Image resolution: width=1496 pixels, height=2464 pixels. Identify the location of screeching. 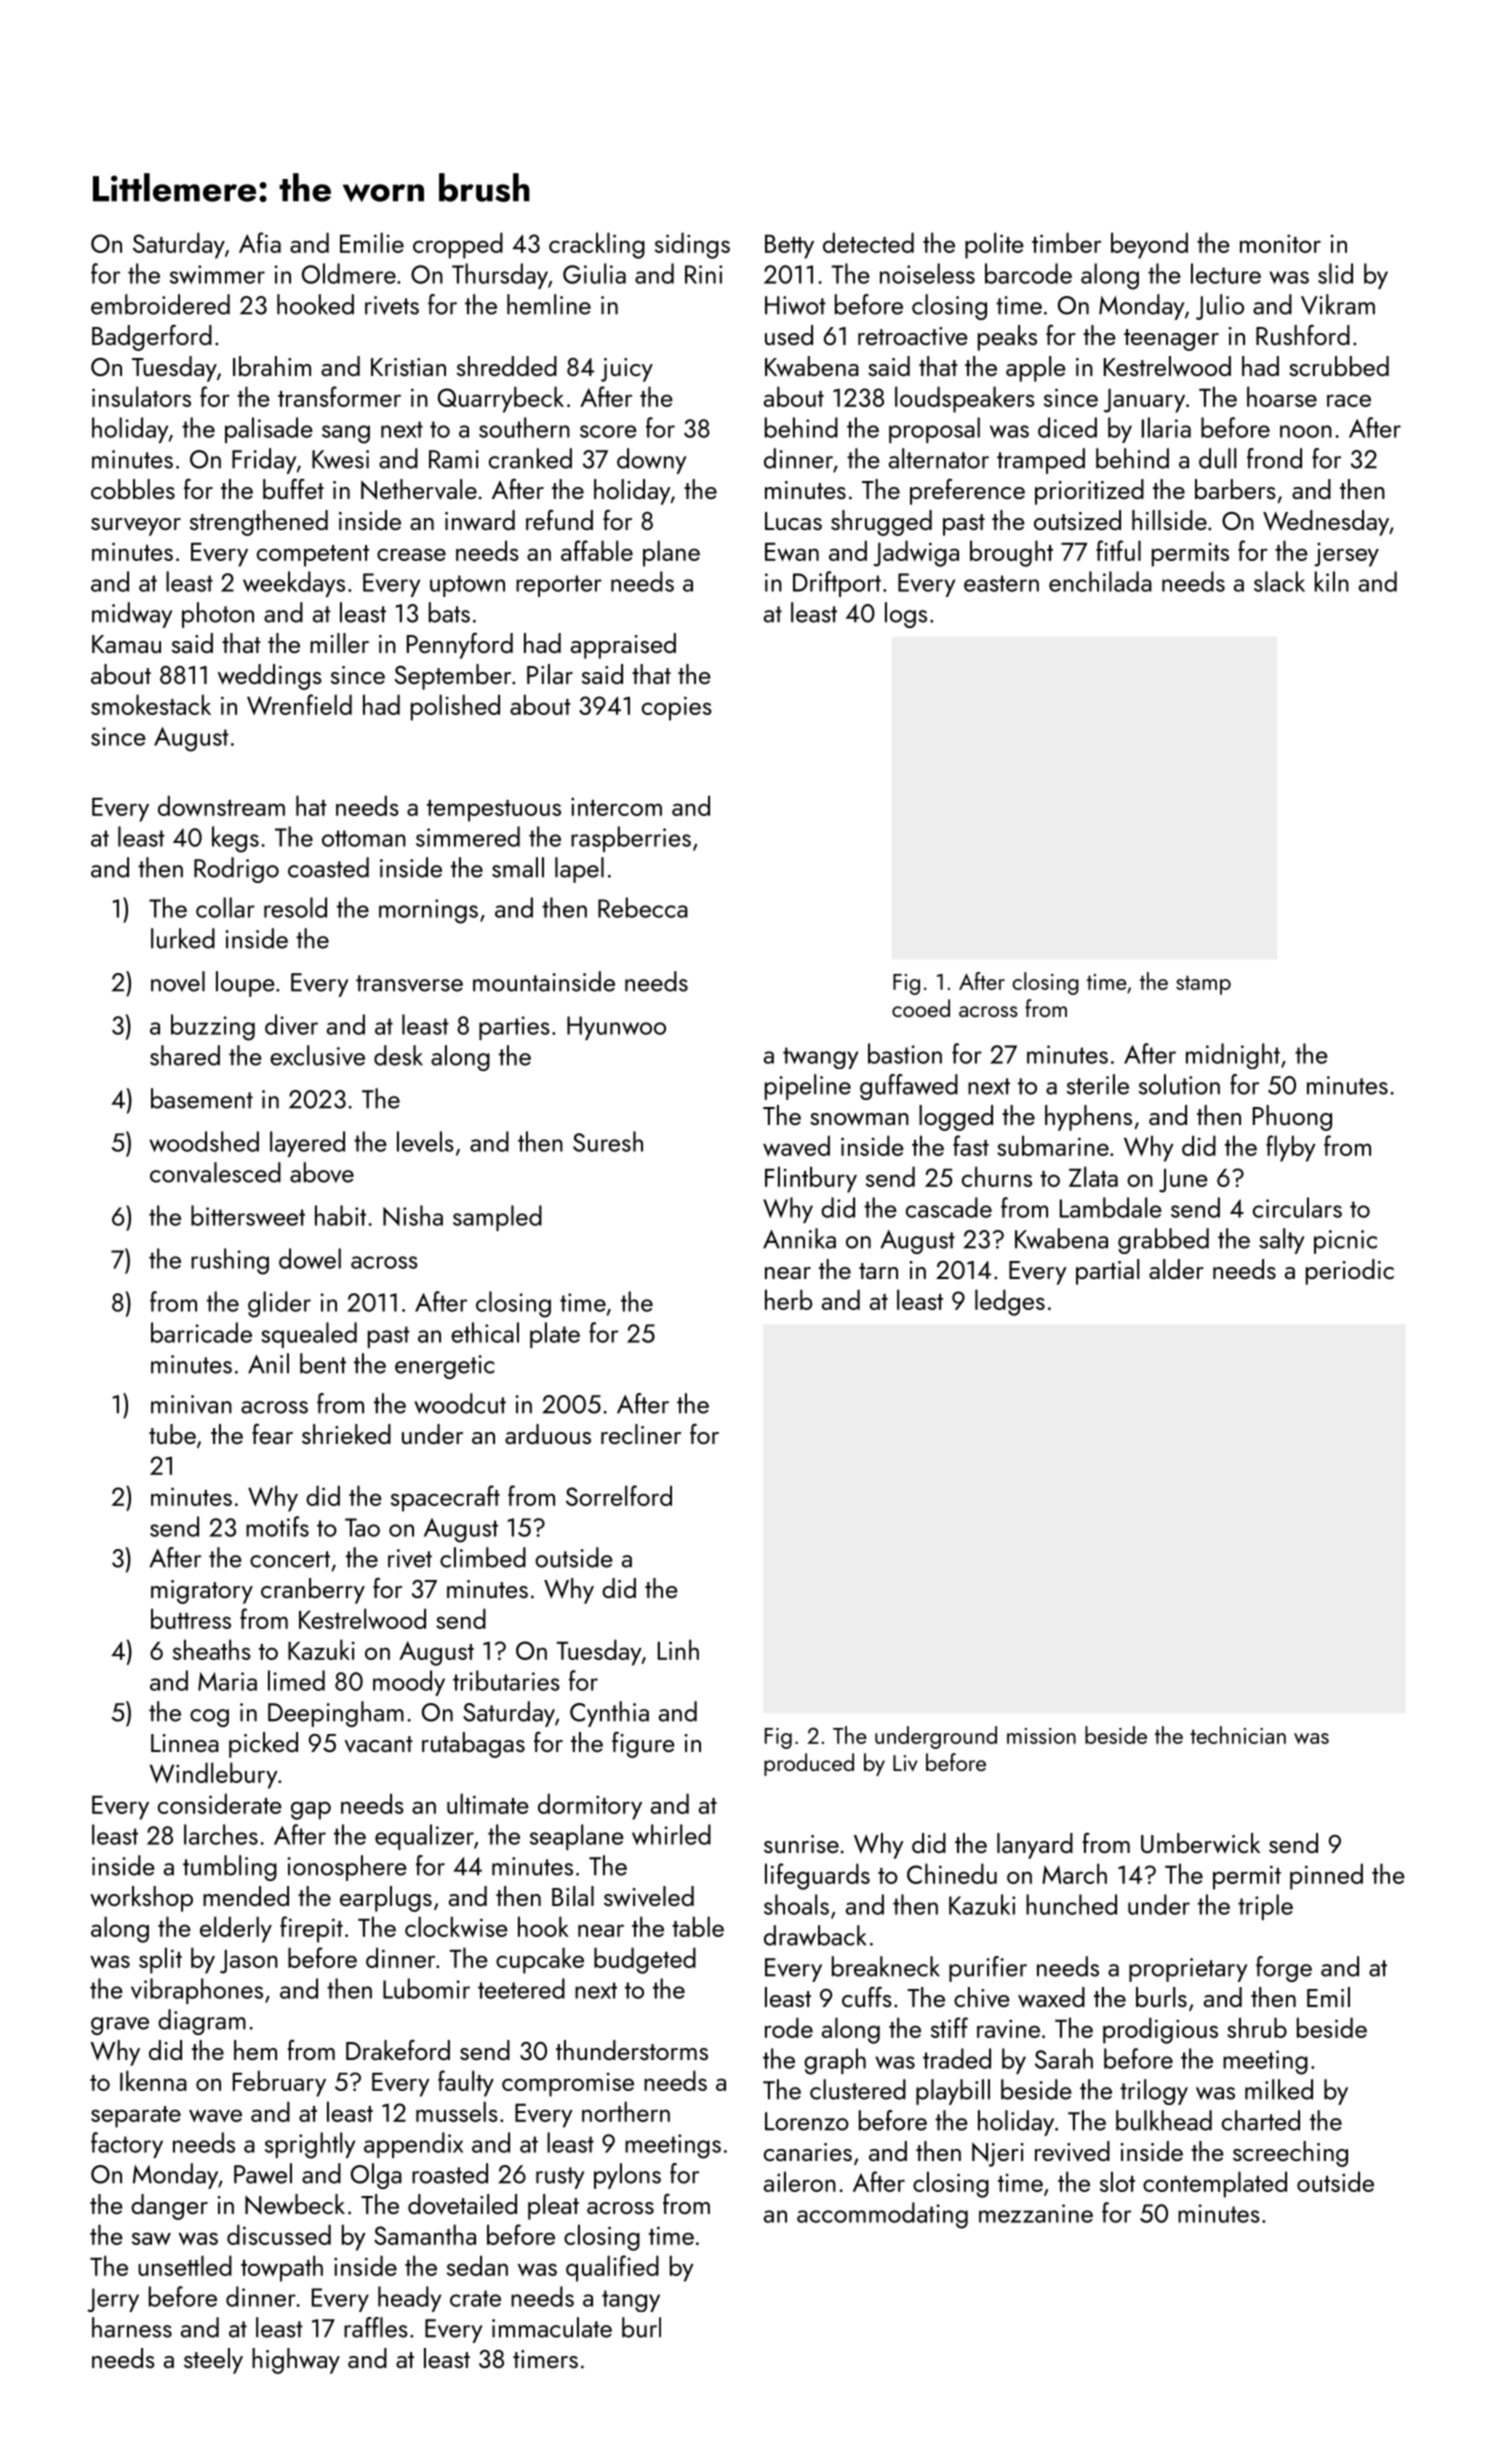
(1290, 2154).
